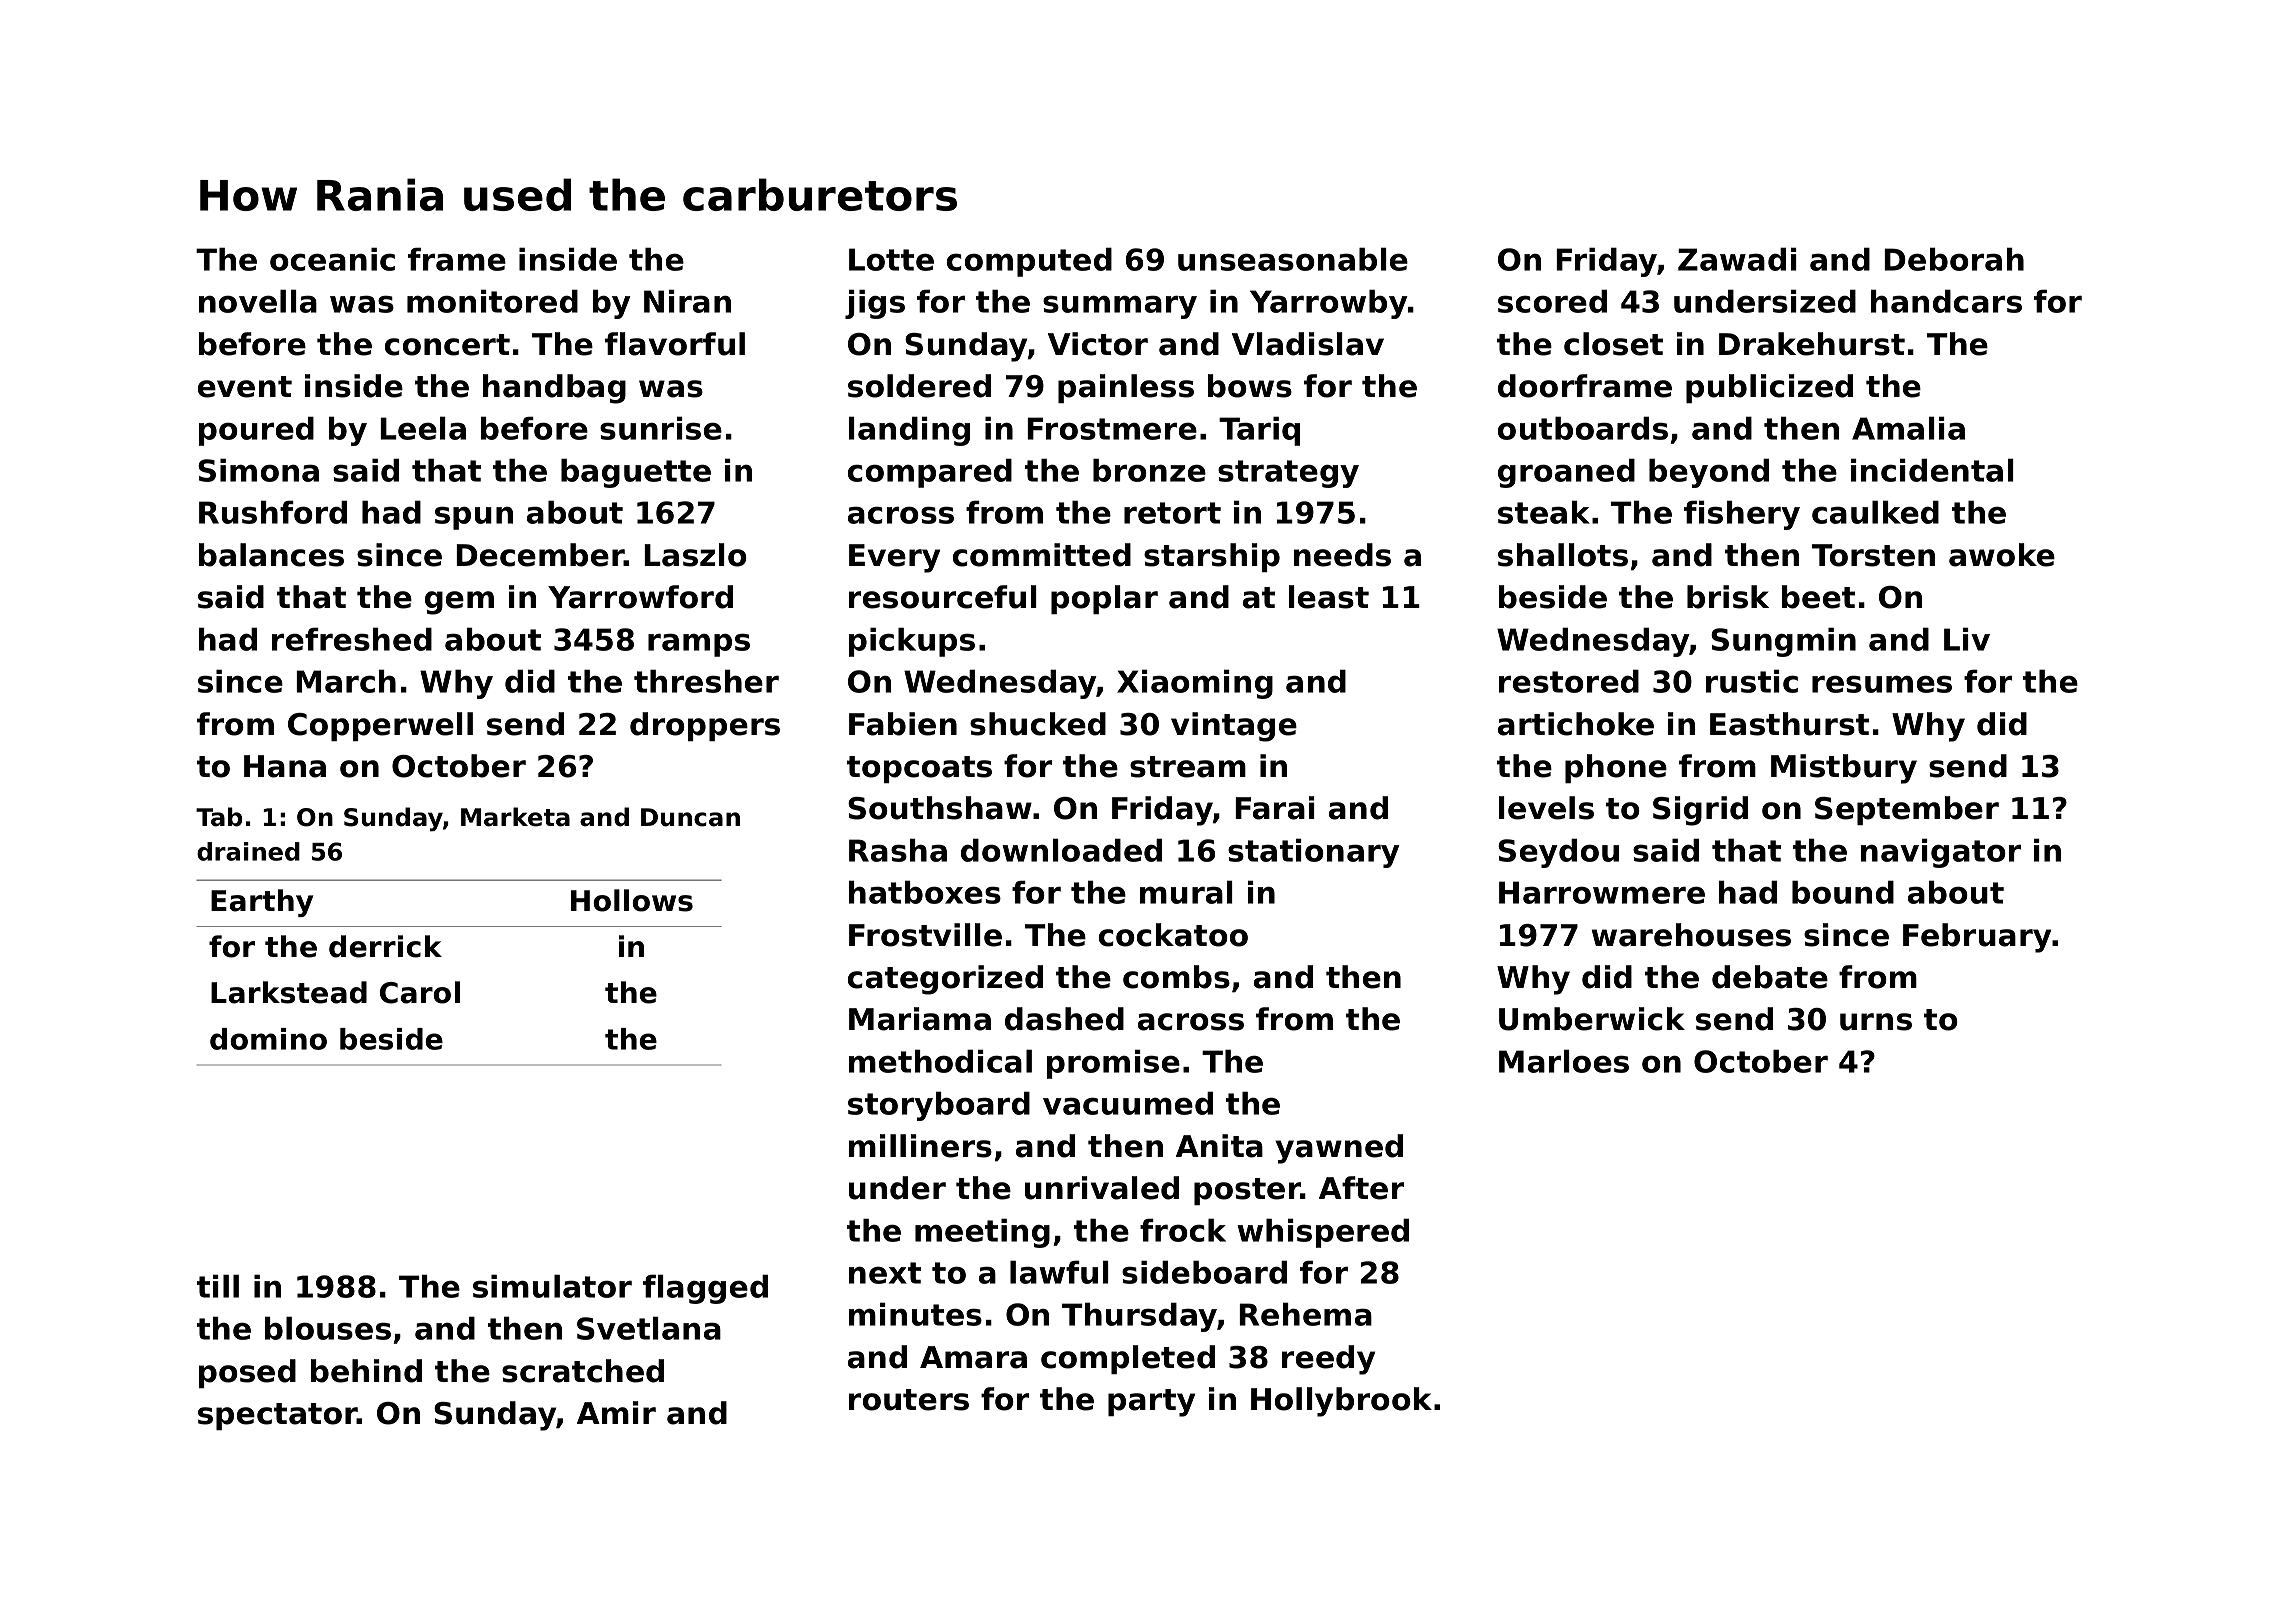  Describe the element at coordinates (1737, 259) in the image. I see `Zawadi` at that location.
